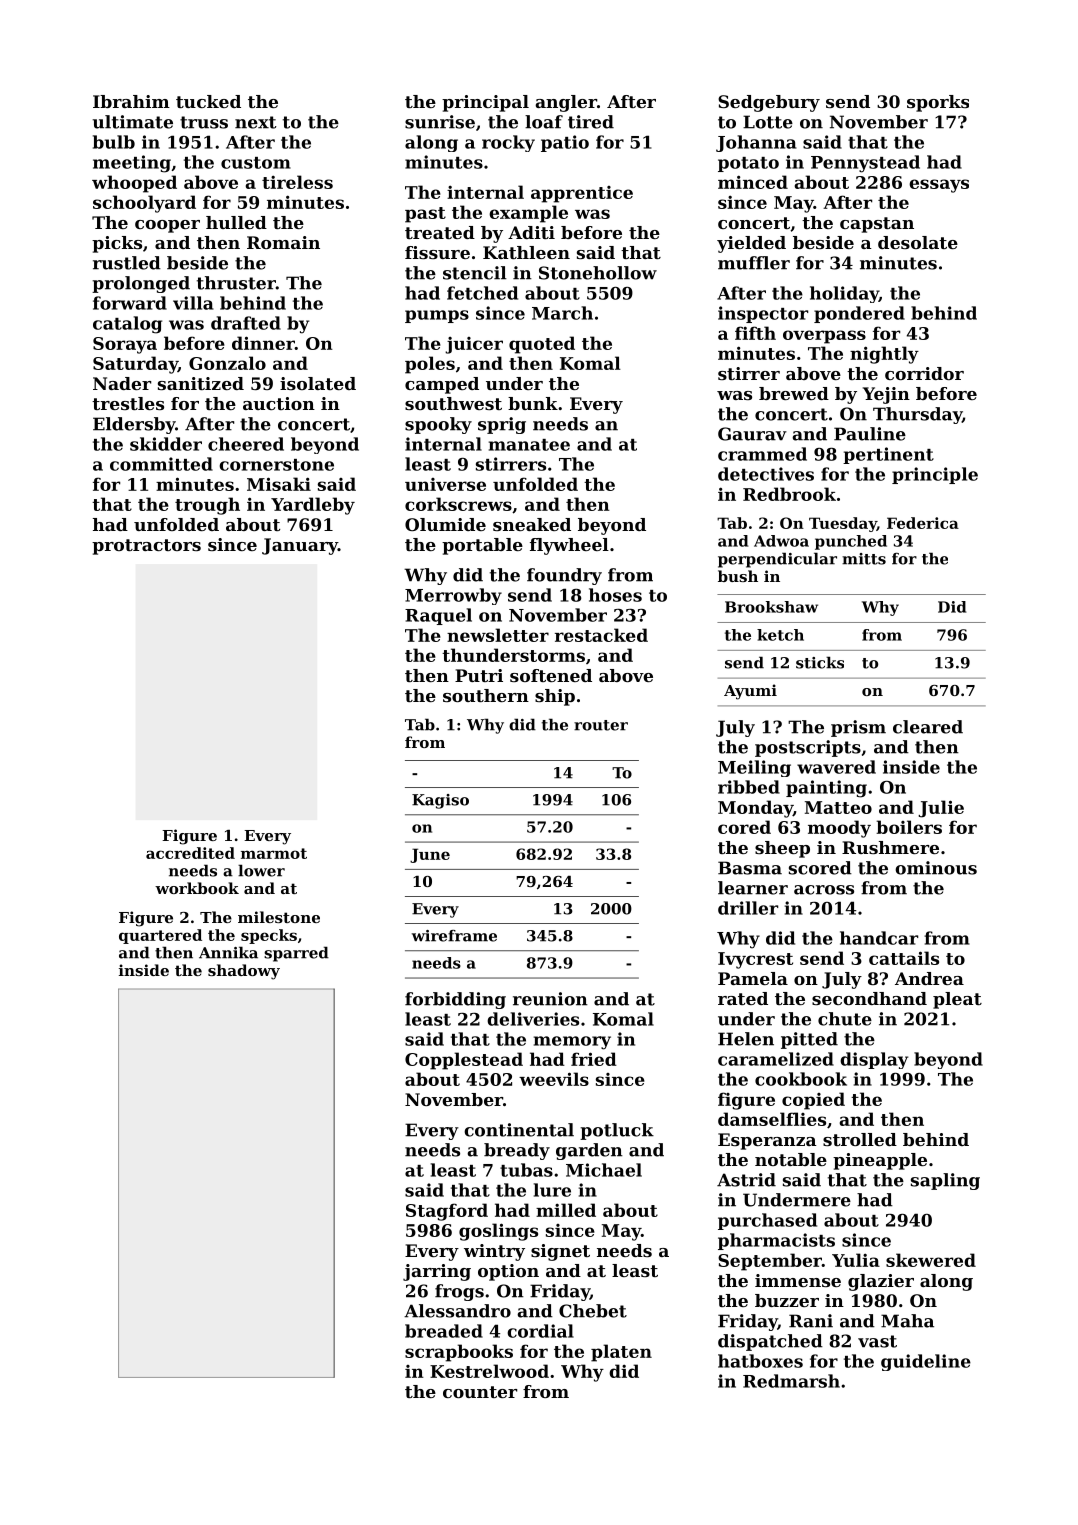  Describe the element at coordinates (444, 1331) in the screenshot. I see `breaded` at that location.
